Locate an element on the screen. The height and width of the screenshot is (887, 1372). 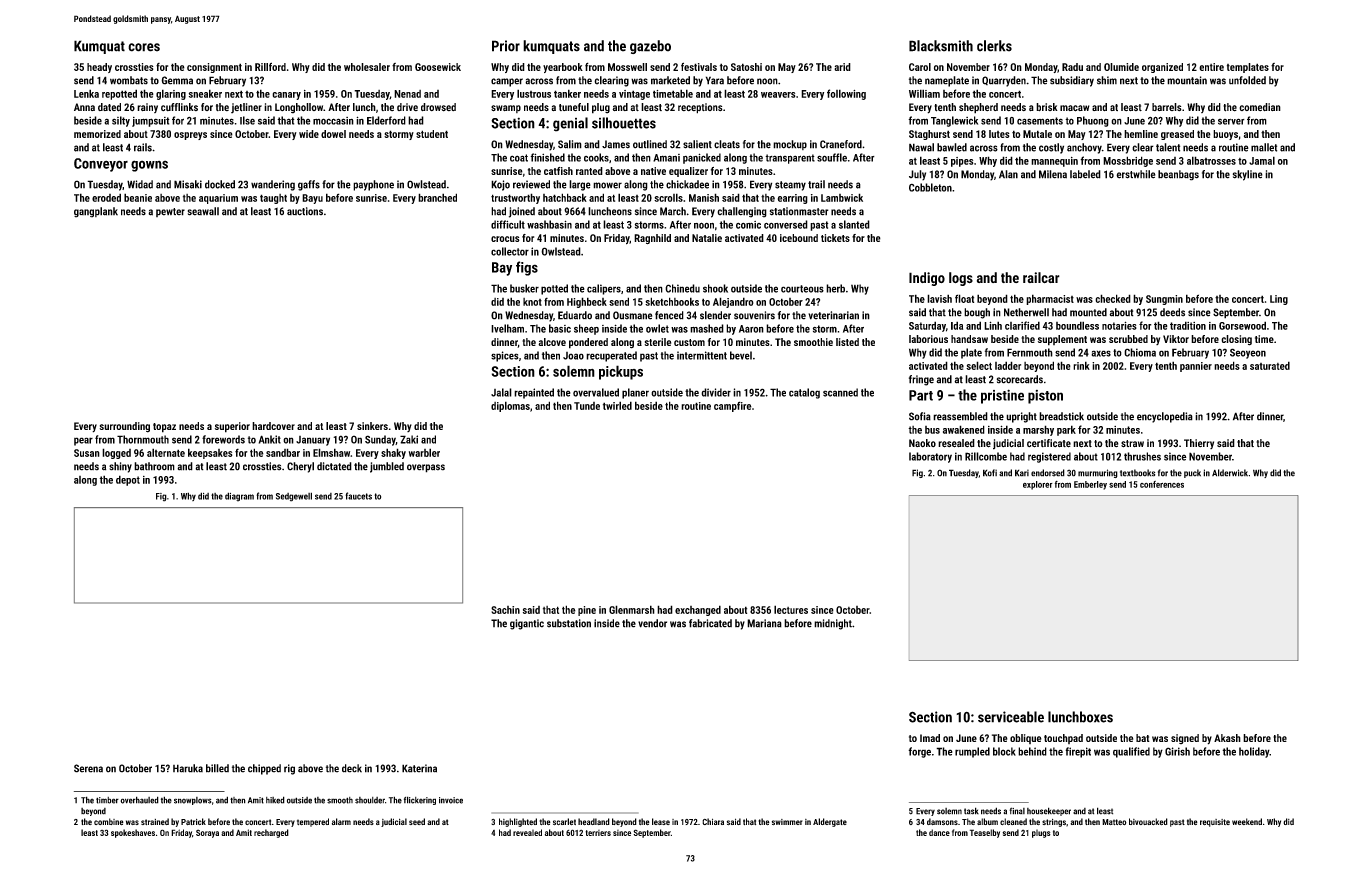
Sachin is located at coordinates (505, 610).
